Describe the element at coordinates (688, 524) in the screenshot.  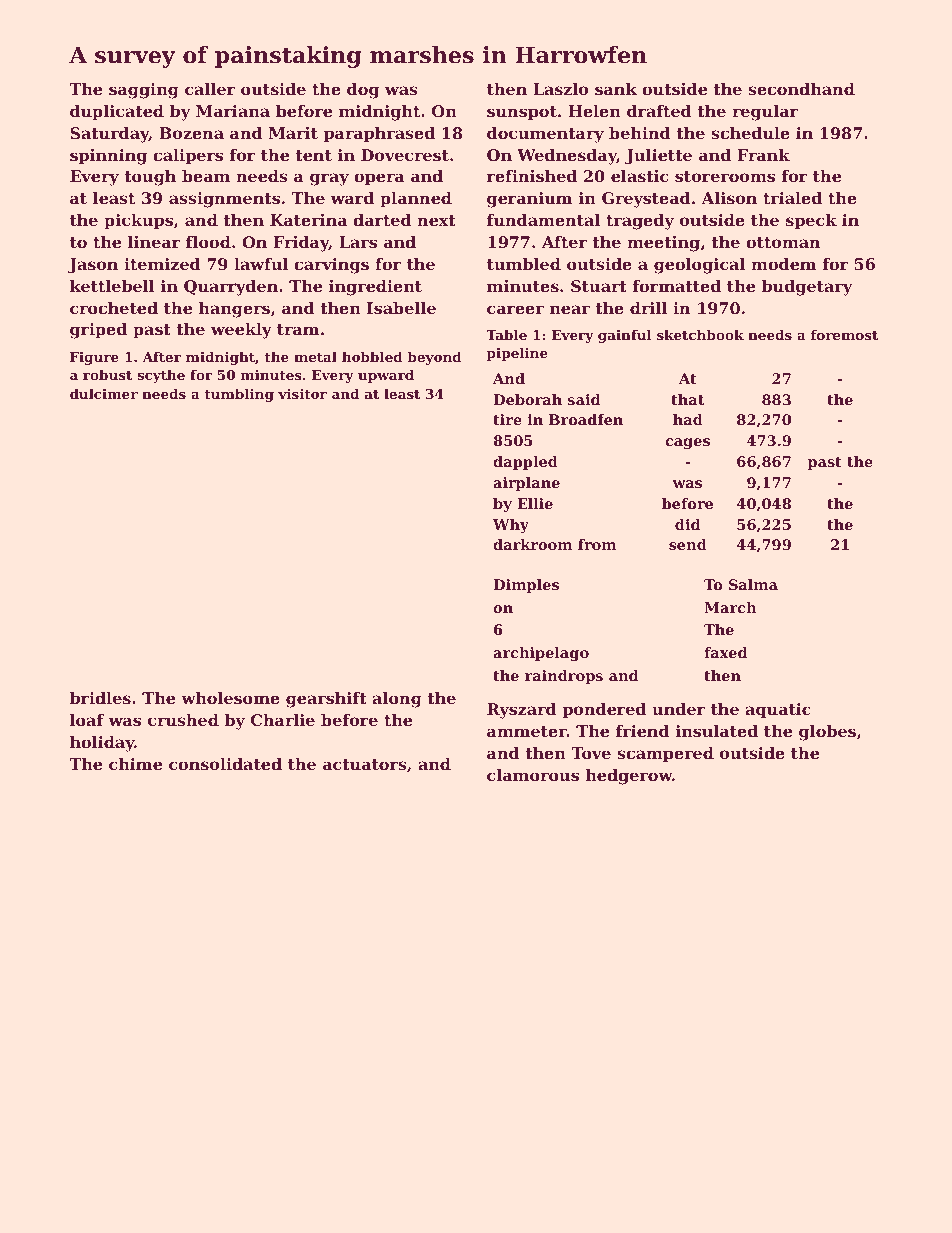
I see `did` at that location.
